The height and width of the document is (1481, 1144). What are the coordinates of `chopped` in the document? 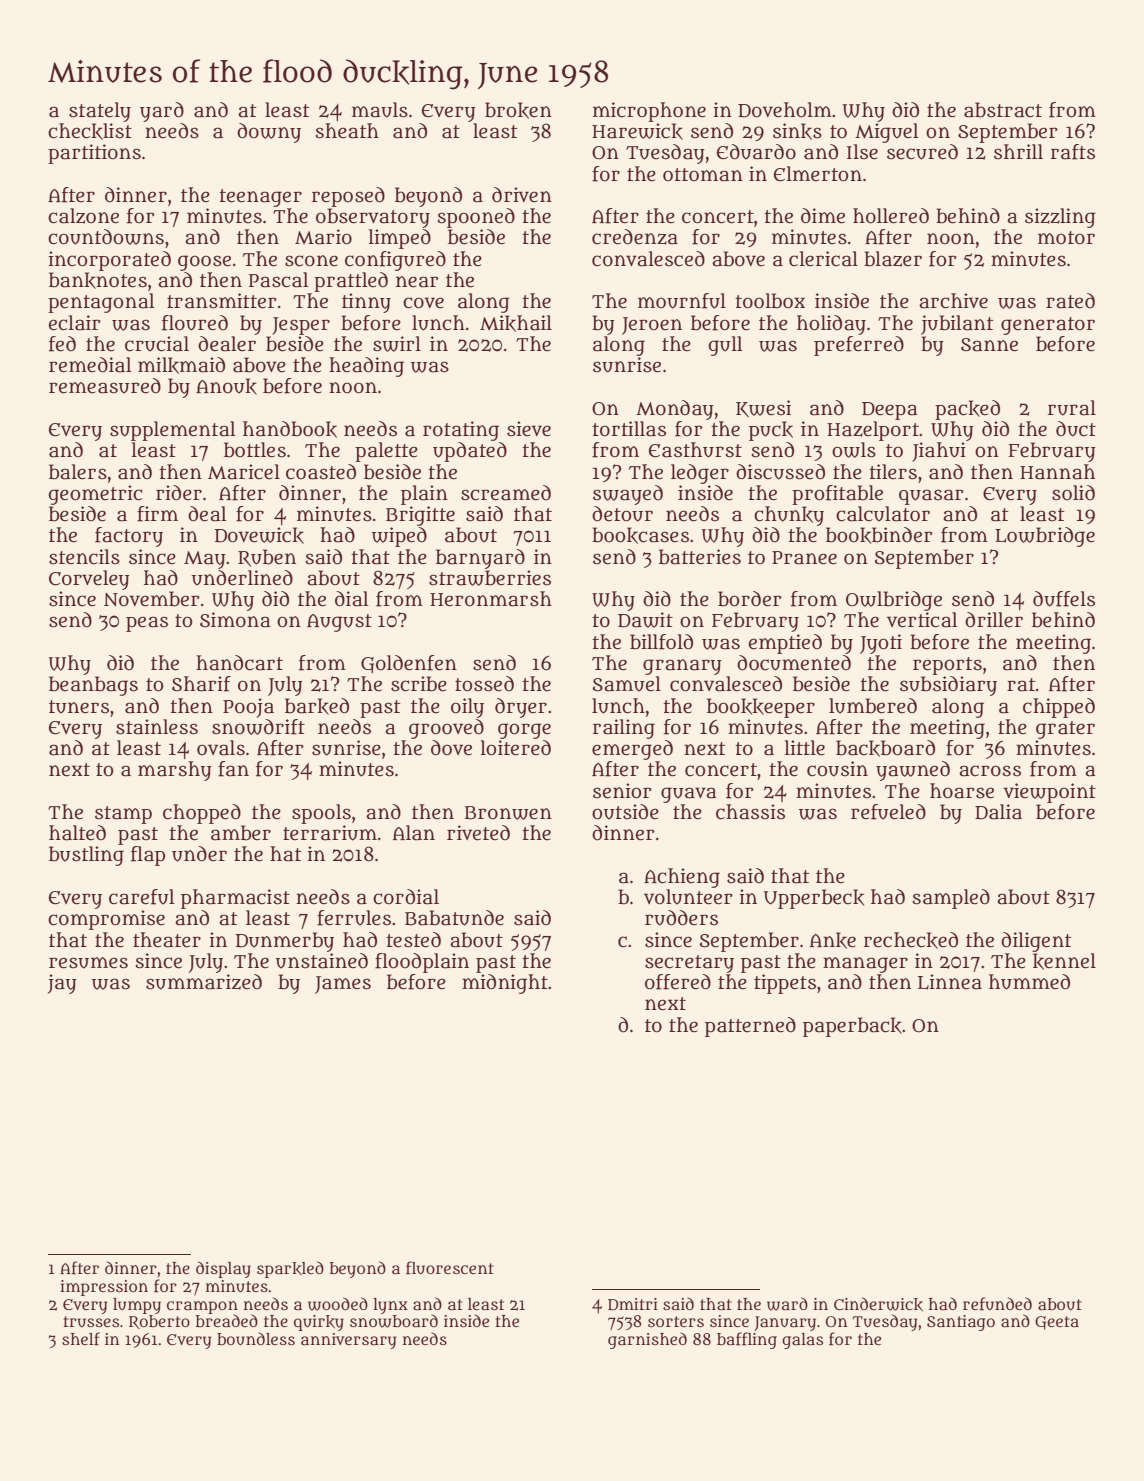 It's located at (202, 814).
